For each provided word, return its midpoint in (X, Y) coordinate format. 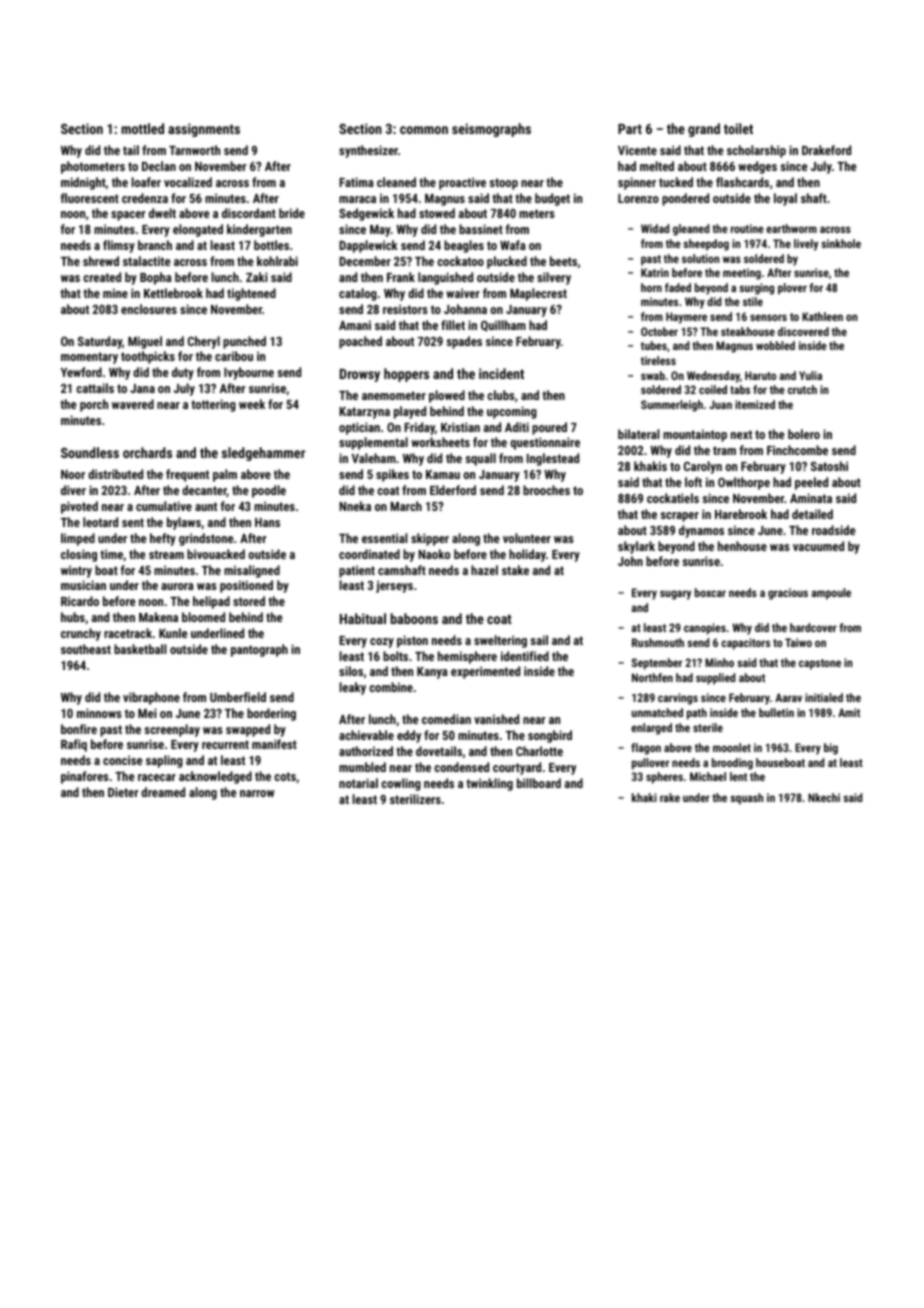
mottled (142, 128)
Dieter (123, 792)
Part (630, 129)
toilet (738, 128)
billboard (539, 783)
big (831, 749)
